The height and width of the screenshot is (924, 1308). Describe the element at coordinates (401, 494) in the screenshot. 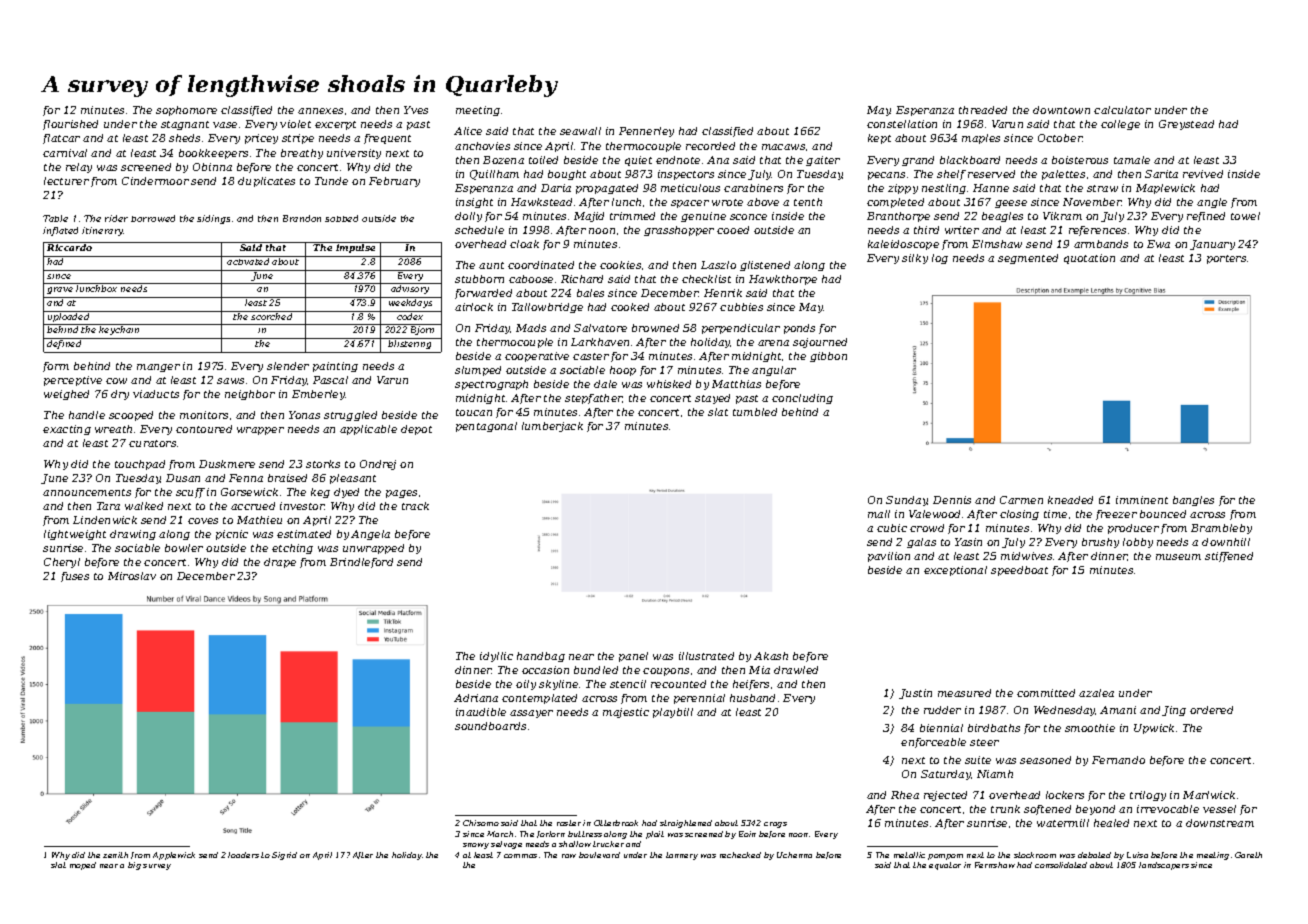

I see `pages` at that location.
